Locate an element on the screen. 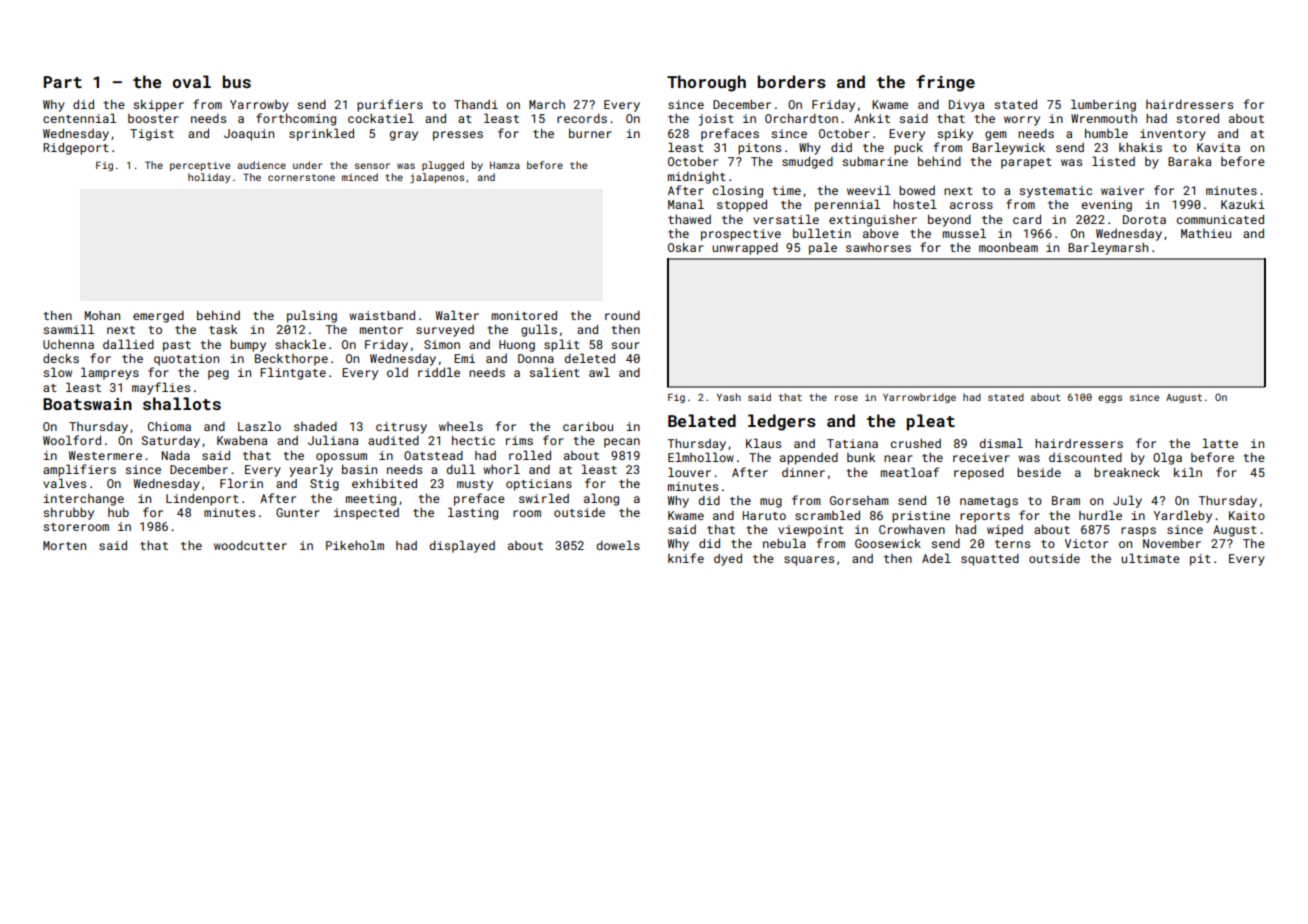 The height and width of the screenshot is (924, 1308). Lindenport is located at coordinates (202, 500).
